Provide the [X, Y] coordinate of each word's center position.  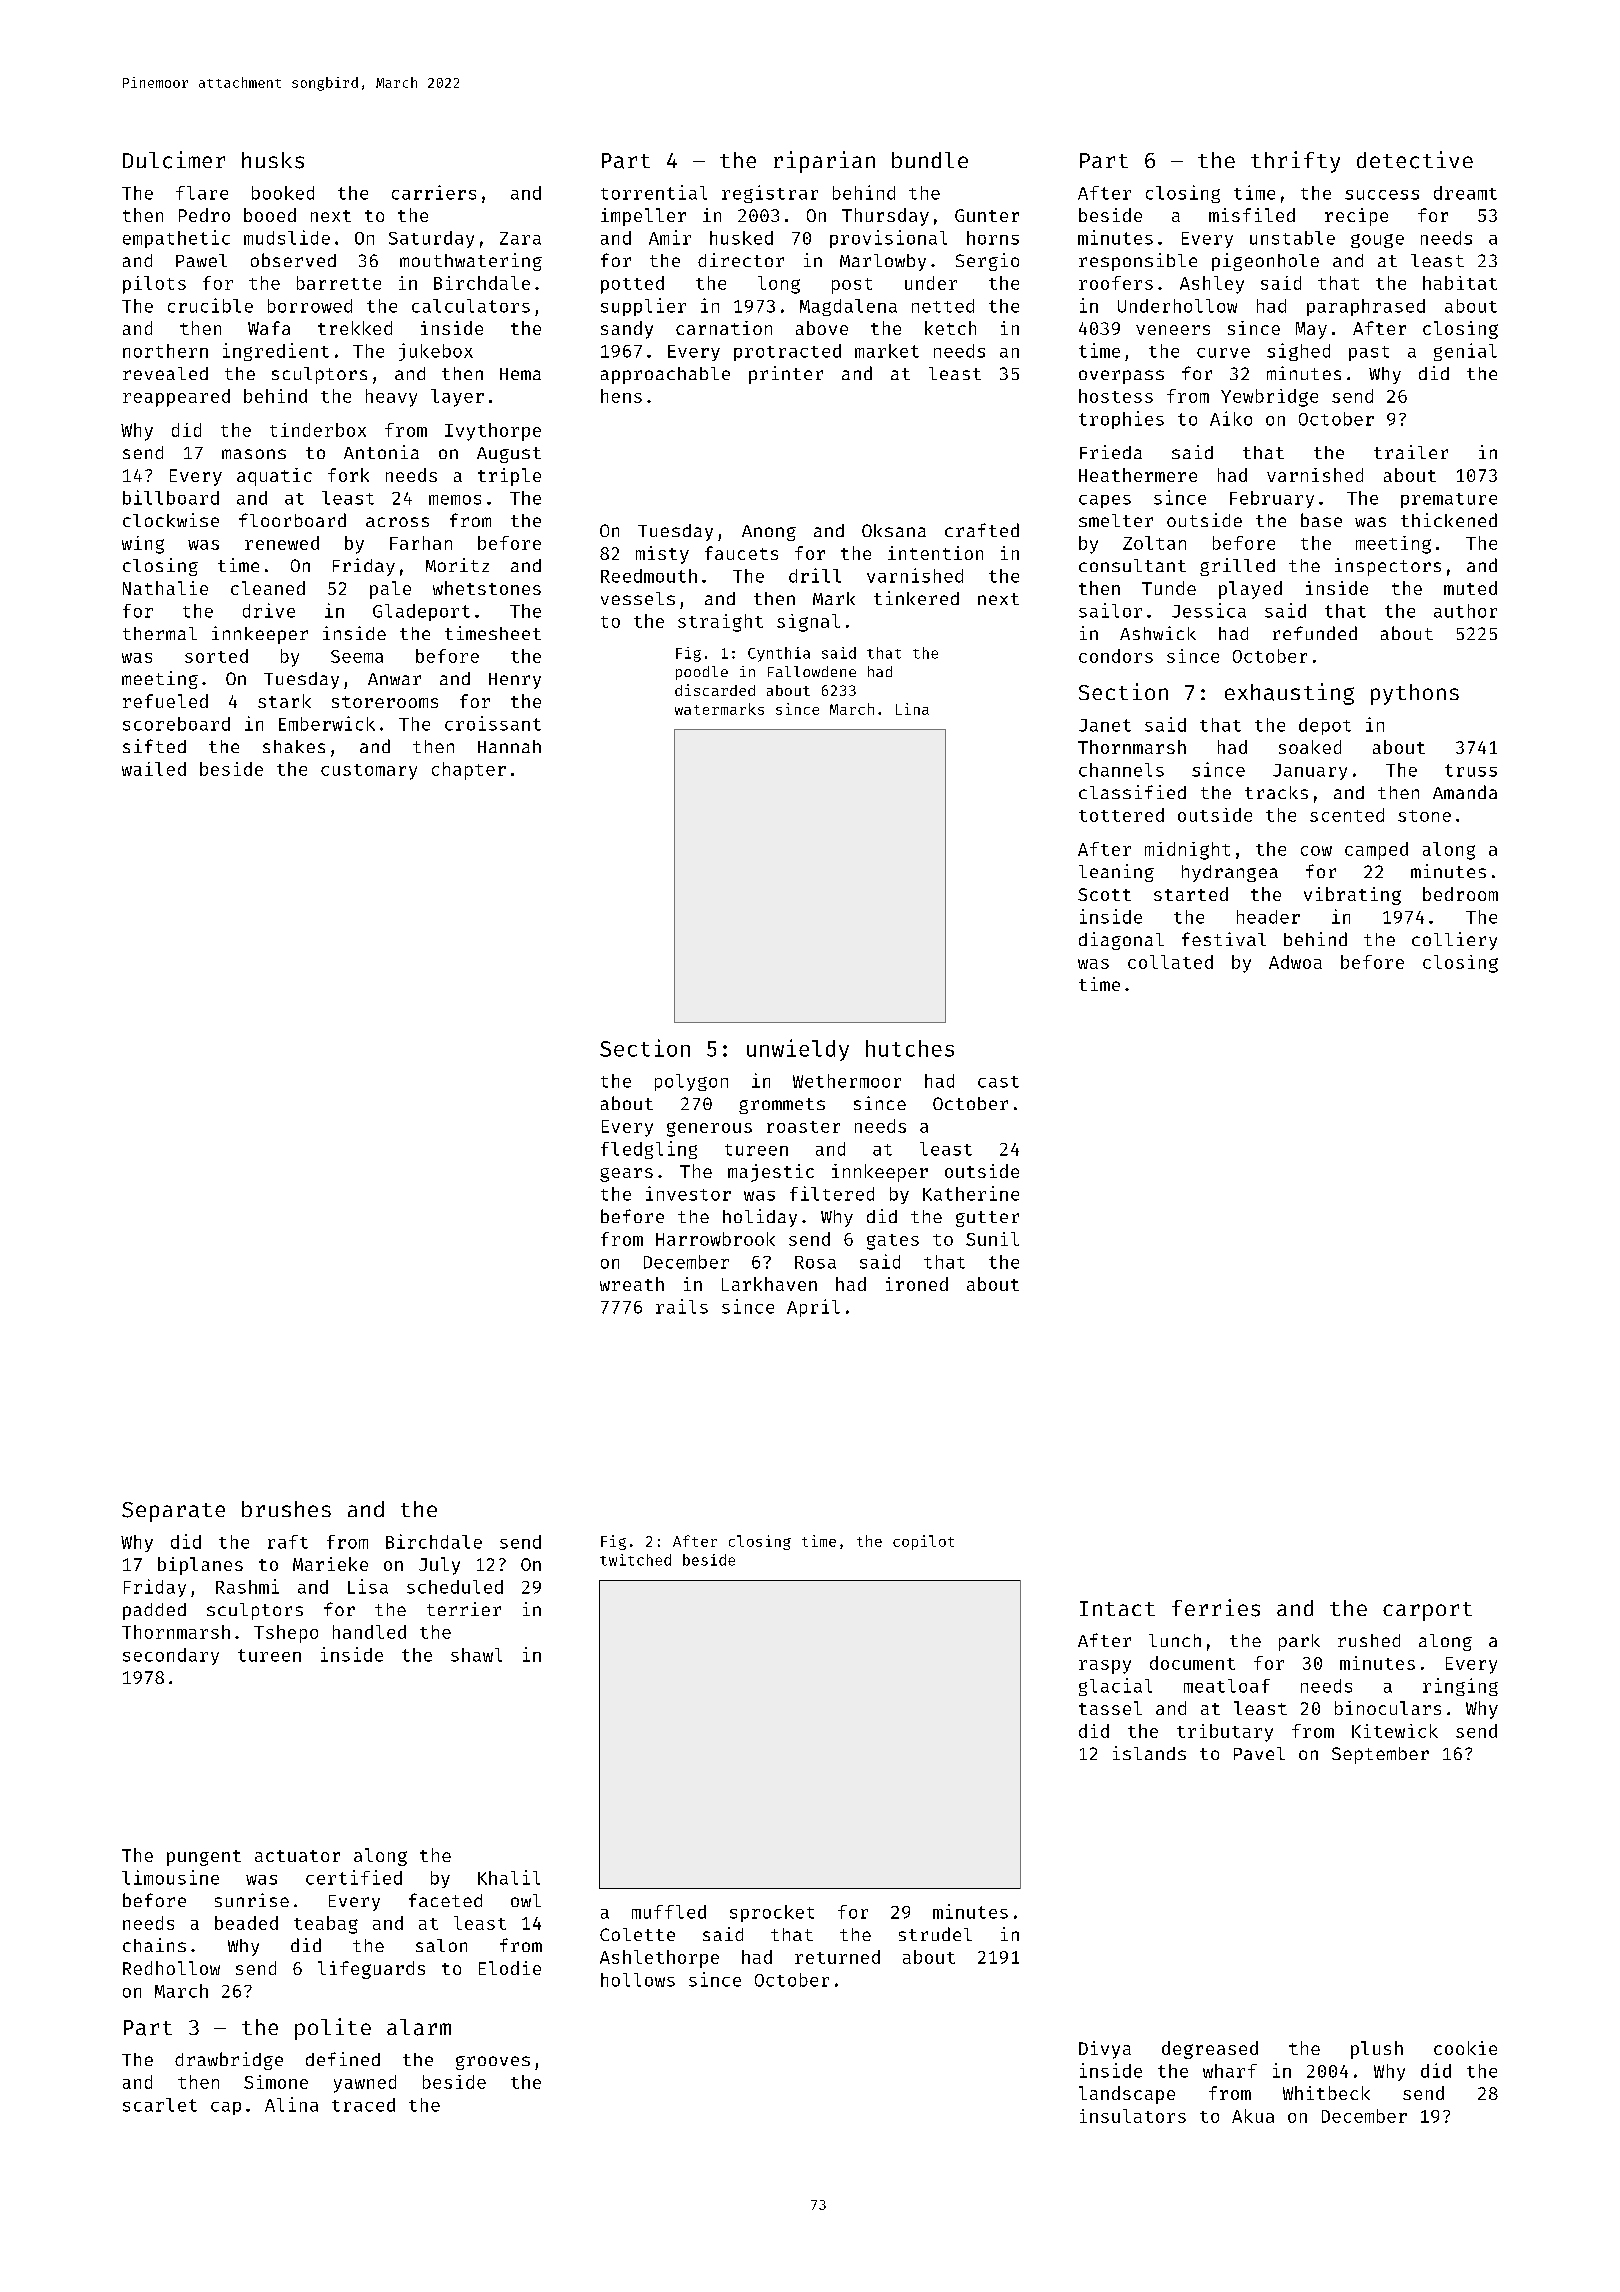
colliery [1454, 941]
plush [1377, 2050]
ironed [917, 1284]
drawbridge [229, 2061]
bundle [930, 160]
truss [1471, 770]
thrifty [1295, 162]
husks [273, 160]
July [439, 1566]
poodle [702, 673]
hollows [638, 1980]
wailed [154, 769]
